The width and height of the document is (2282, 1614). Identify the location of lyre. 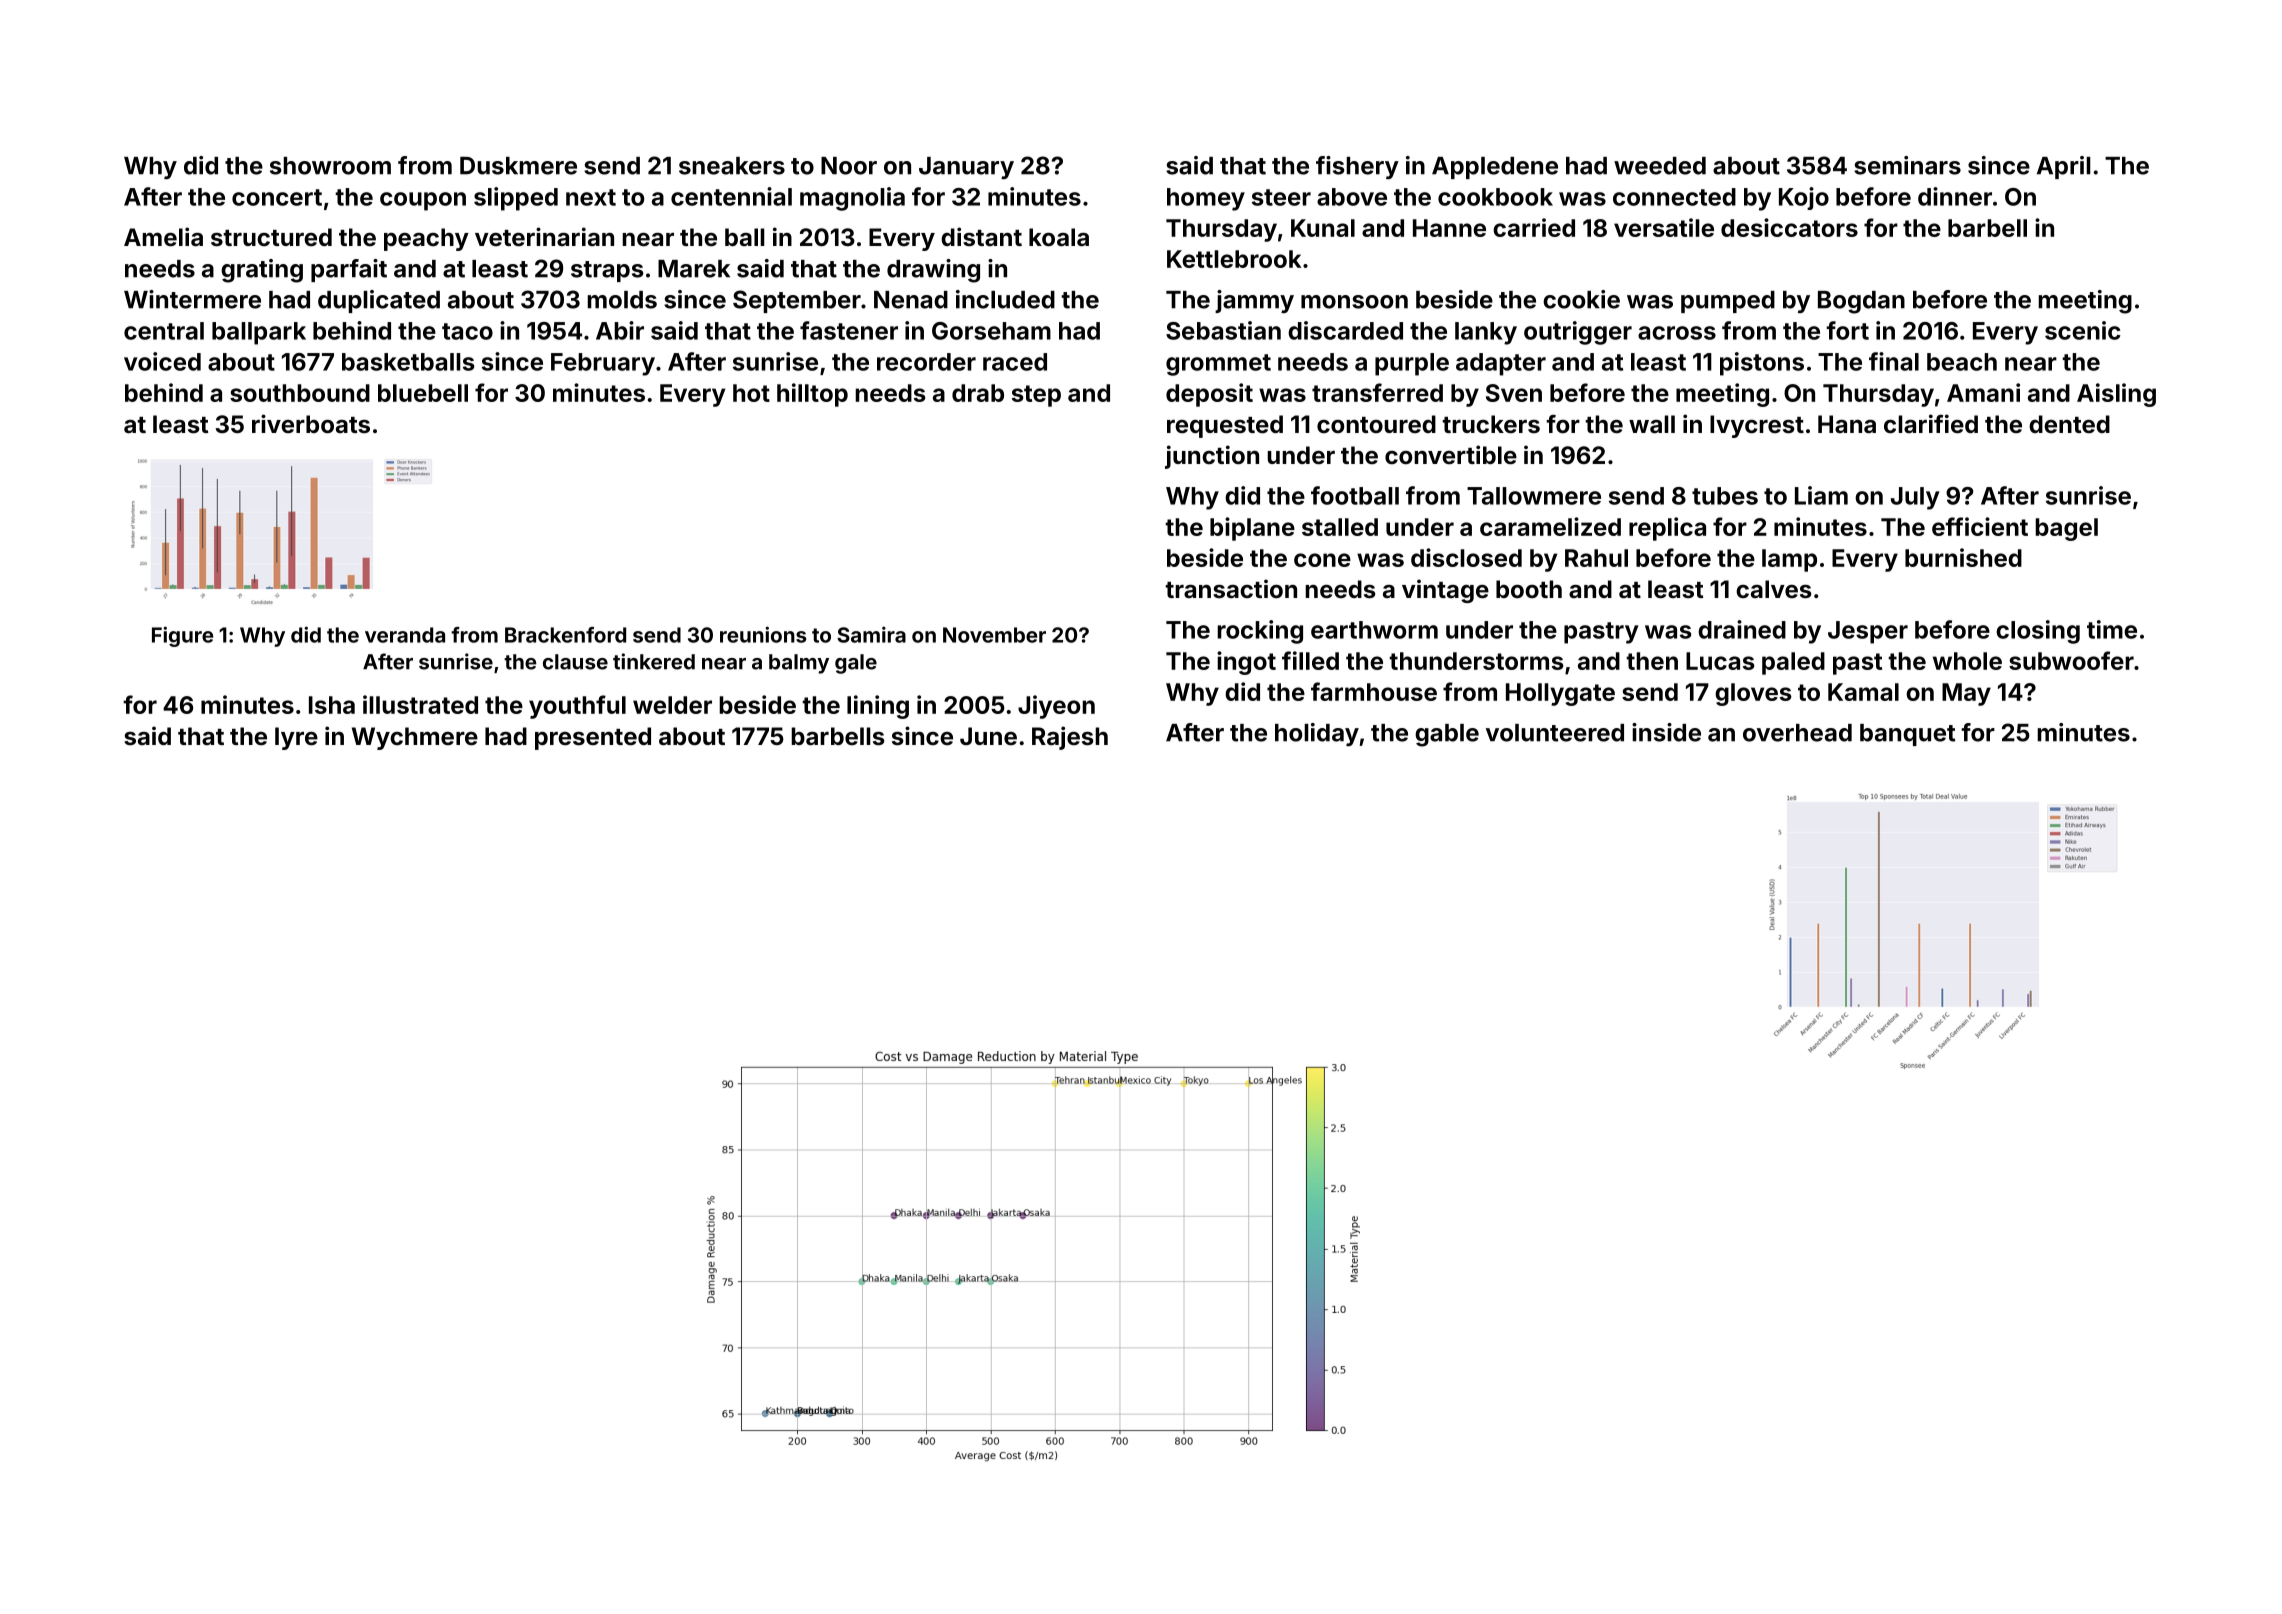
(296, 738).
